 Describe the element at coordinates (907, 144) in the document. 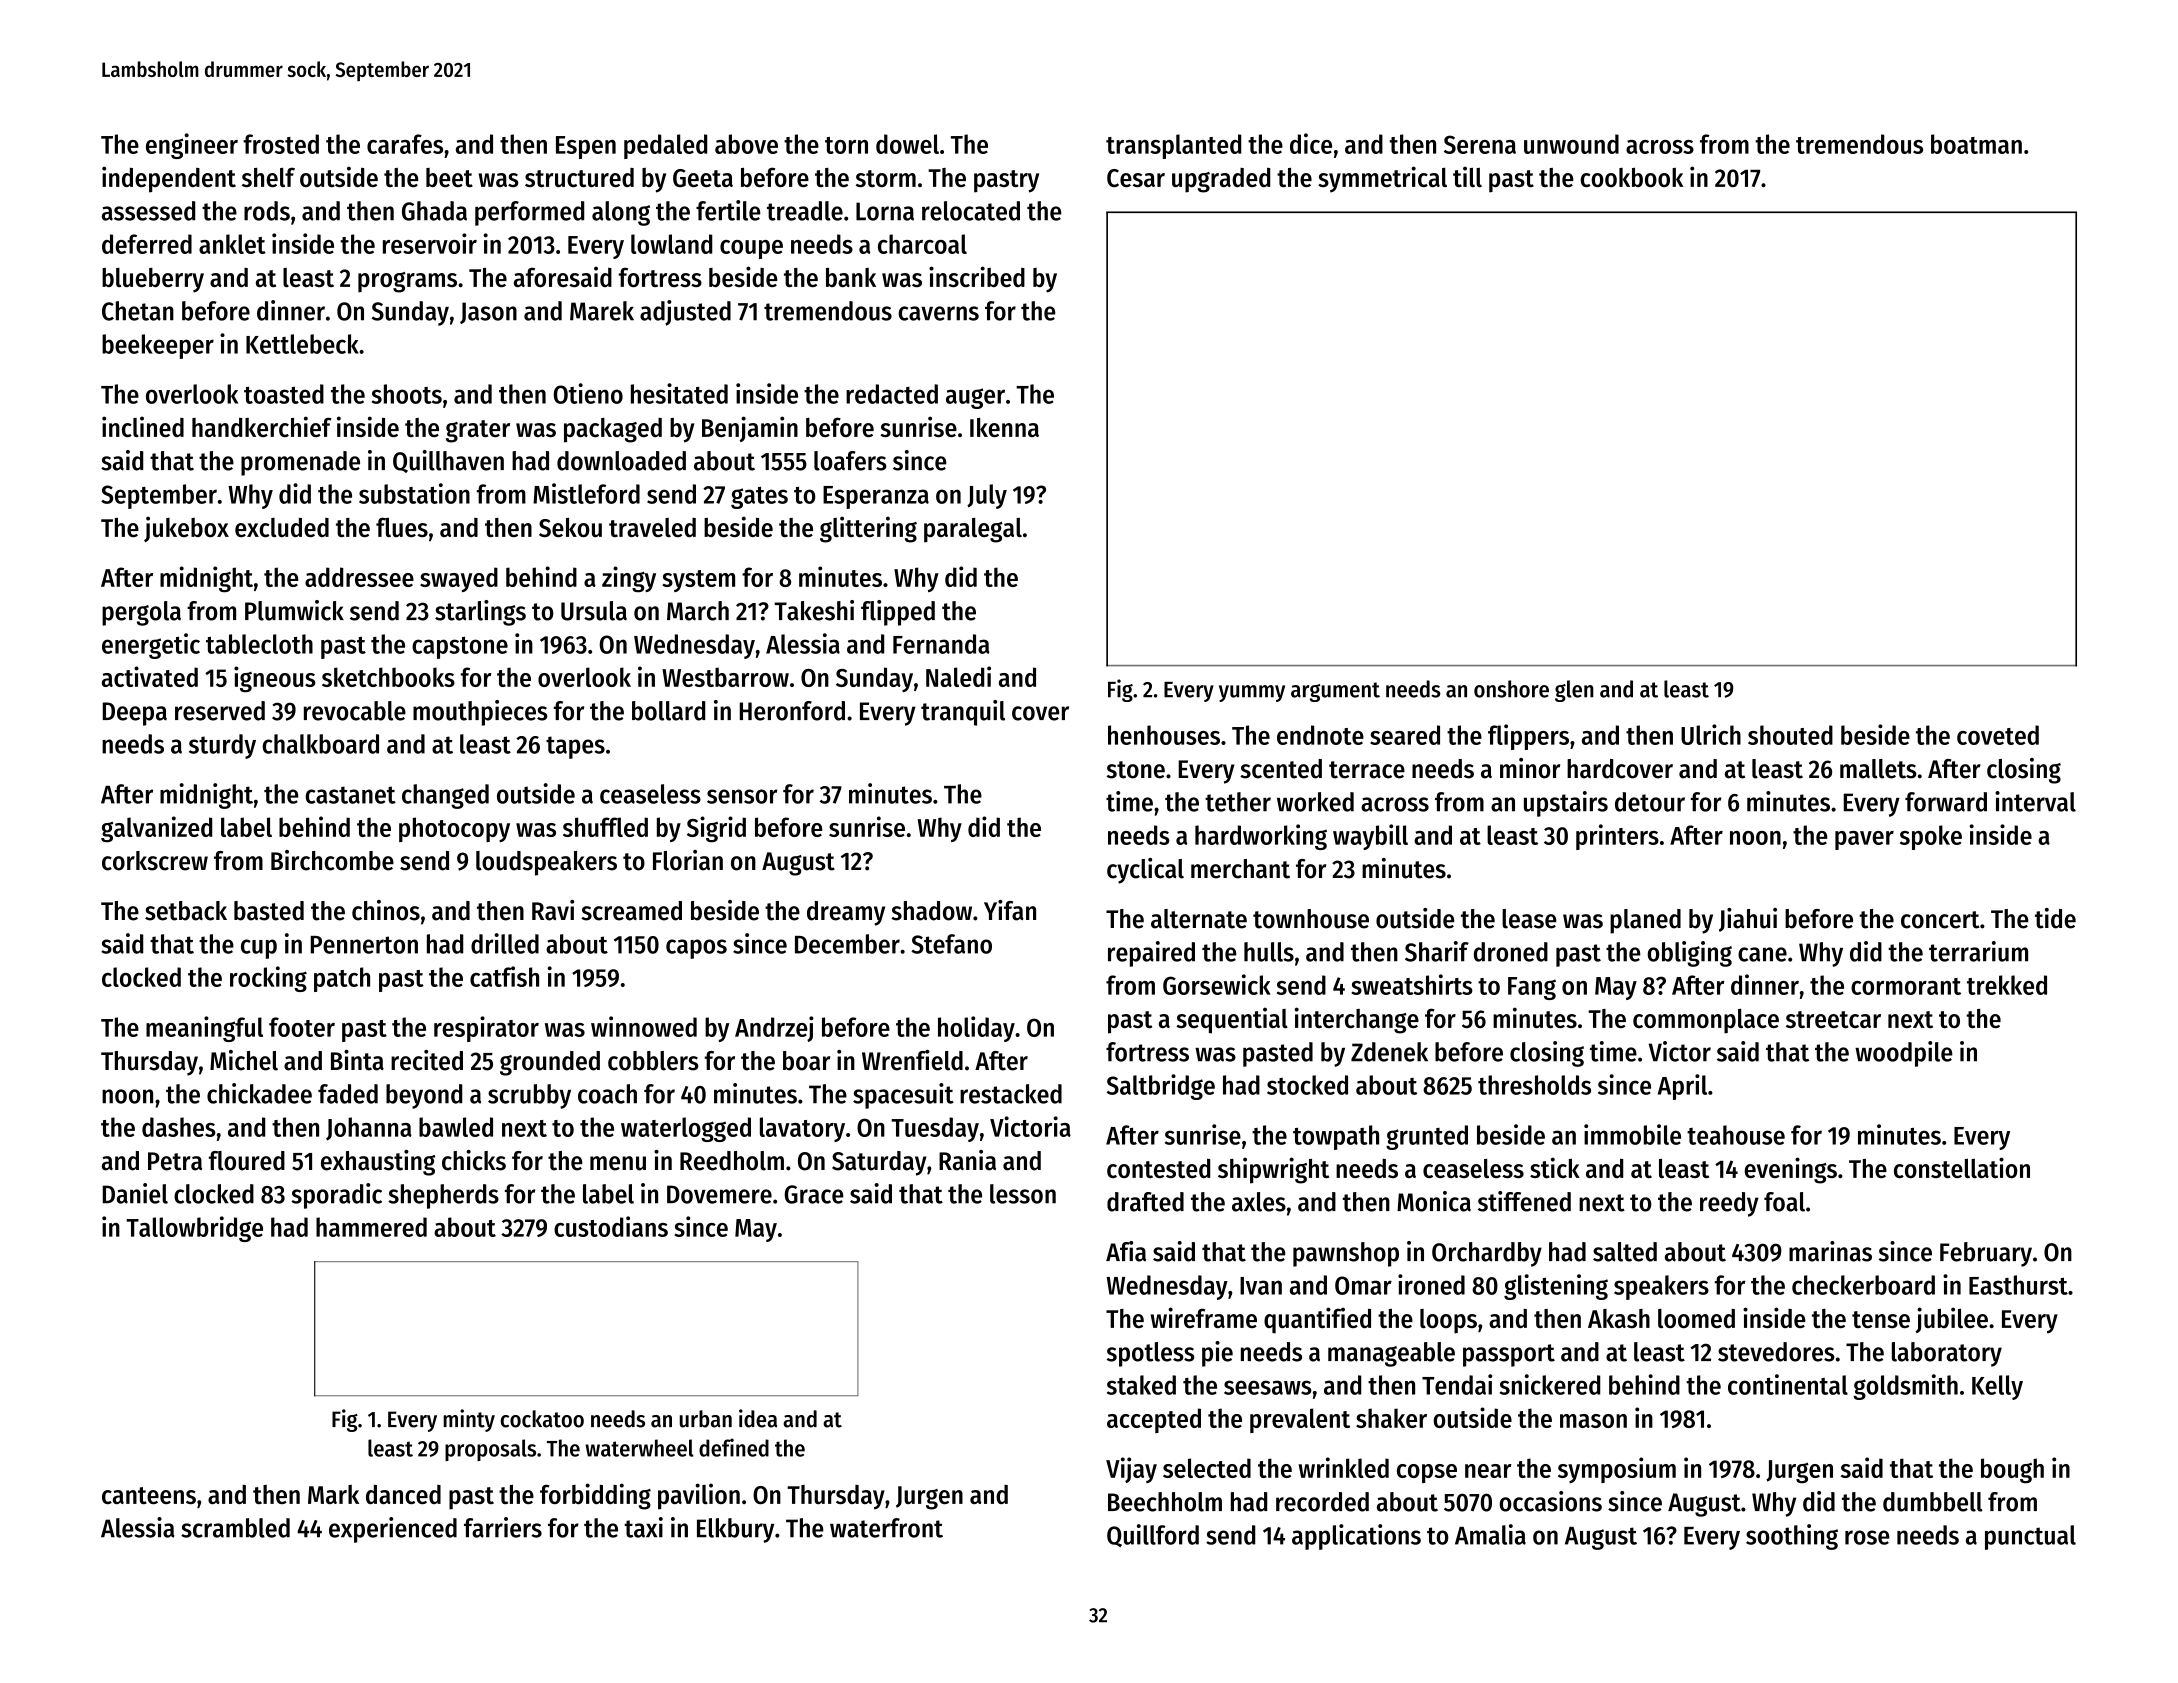

I see `dowel` at that location.
